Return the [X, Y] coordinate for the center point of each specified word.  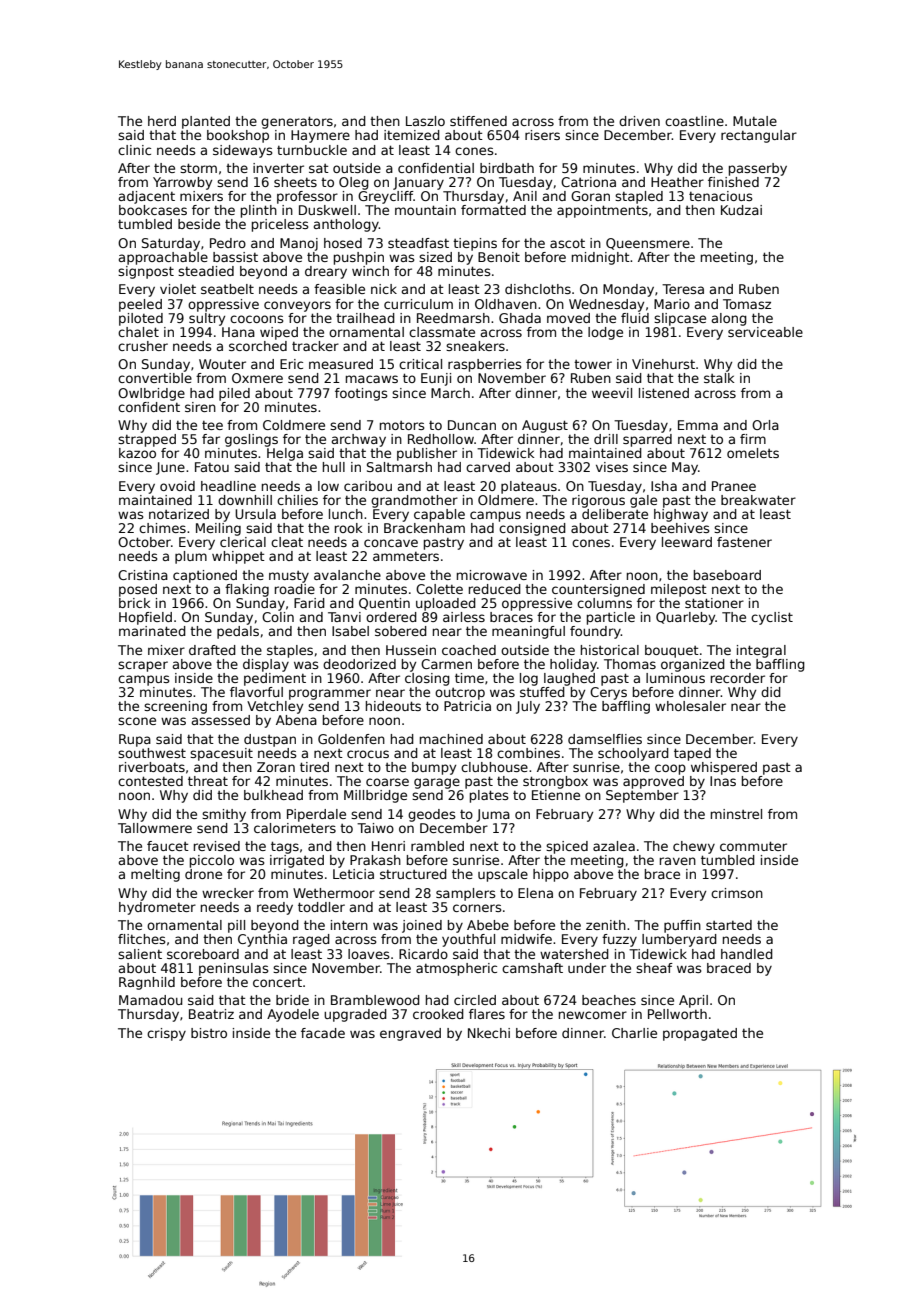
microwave [492, 575]
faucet [168, 846]
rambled [437, 846]
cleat [287, 542]
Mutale [755, 121]
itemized [412, 135]
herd [162, 121]
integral [761, 651]
